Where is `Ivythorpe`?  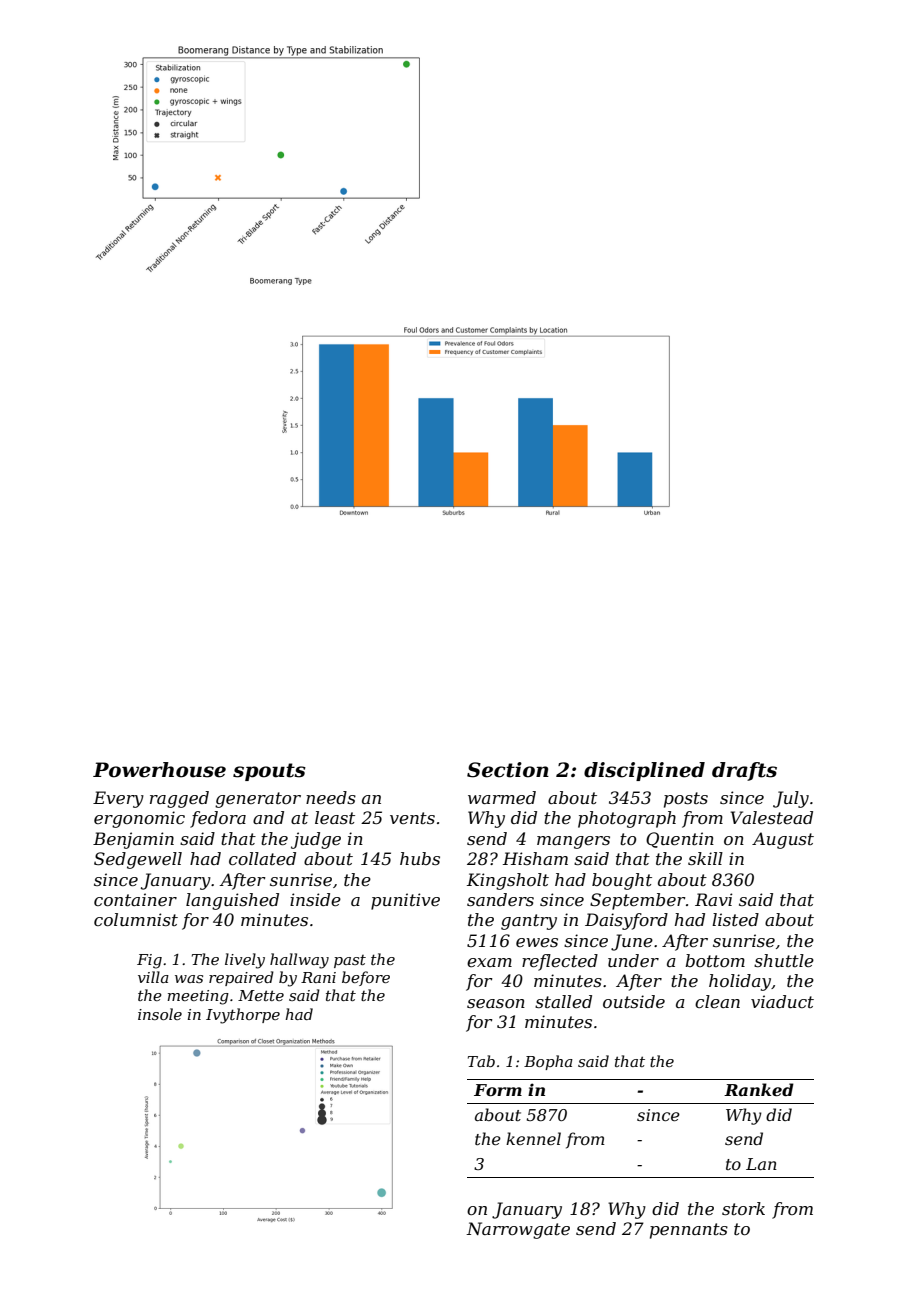 Ivythorpe is located at coordinates (243, 1016).
